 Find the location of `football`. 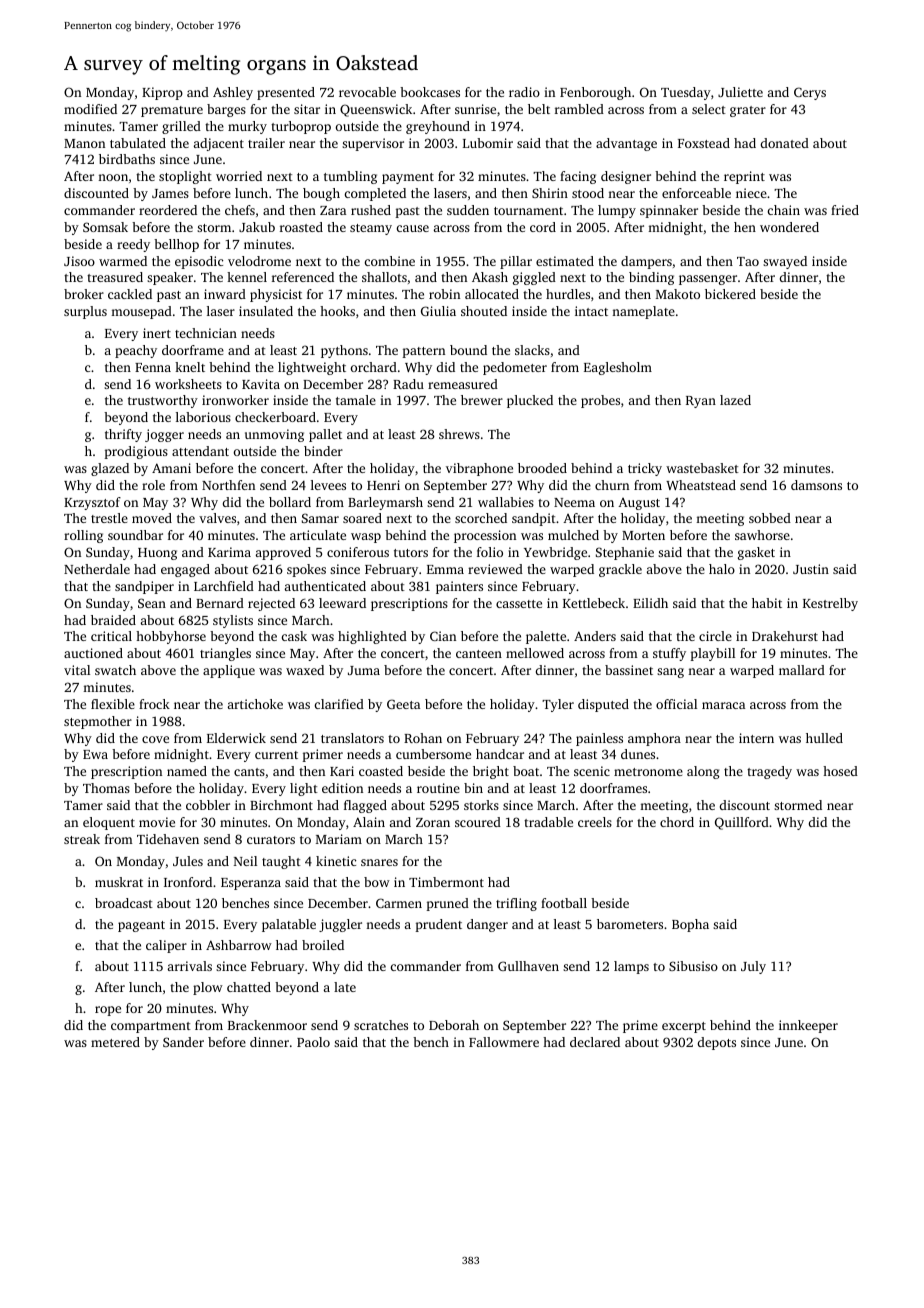

football is located at coordinates (564, 903).
